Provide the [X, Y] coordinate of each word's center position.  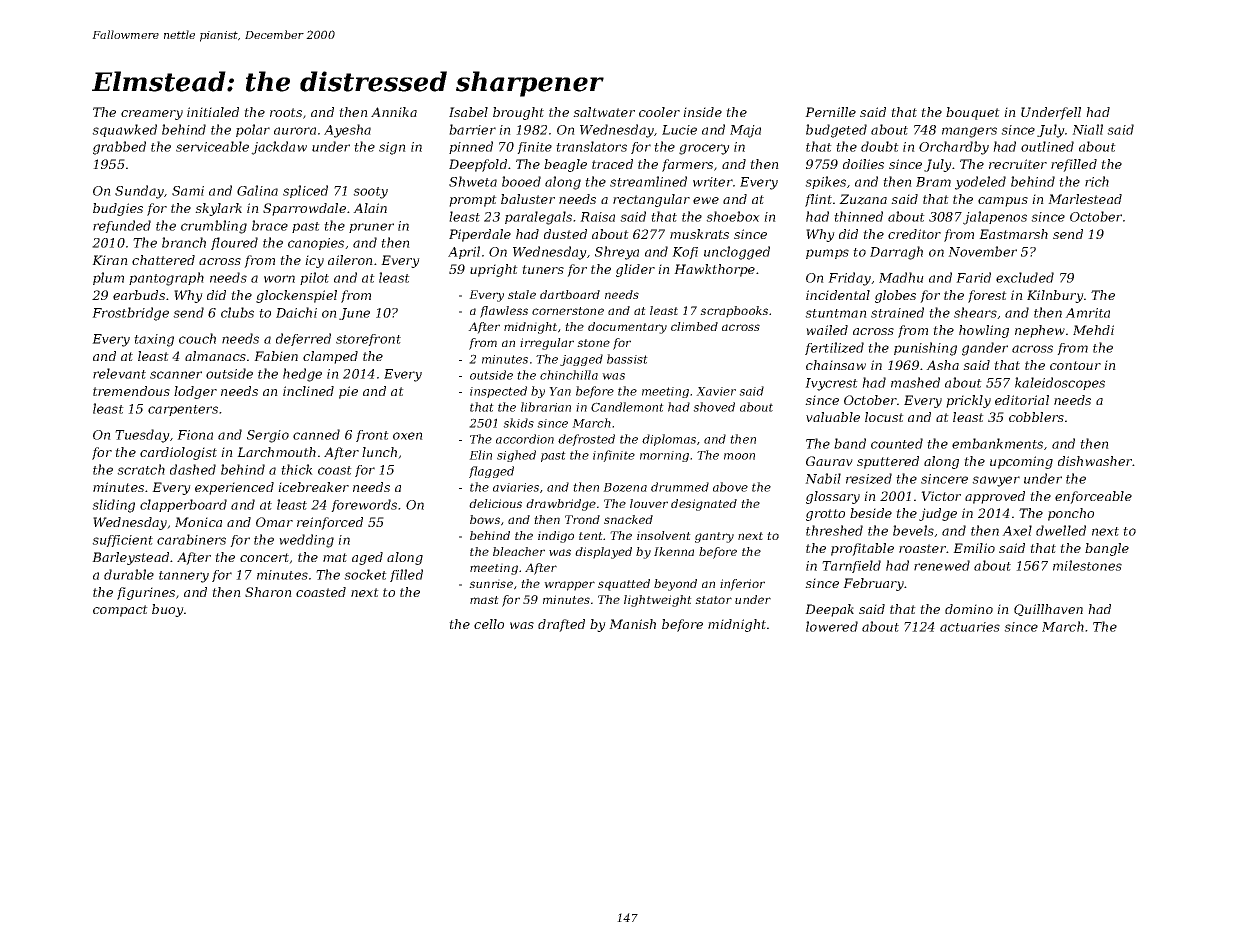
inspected [498, 392]
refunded [122, 226]
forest [987, 296]
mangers [969, 132]
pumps [827, 254]
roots [286, 112]
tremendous [131, 391]
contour [1075, 365]
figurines [146, 593]
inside [702, 112]
